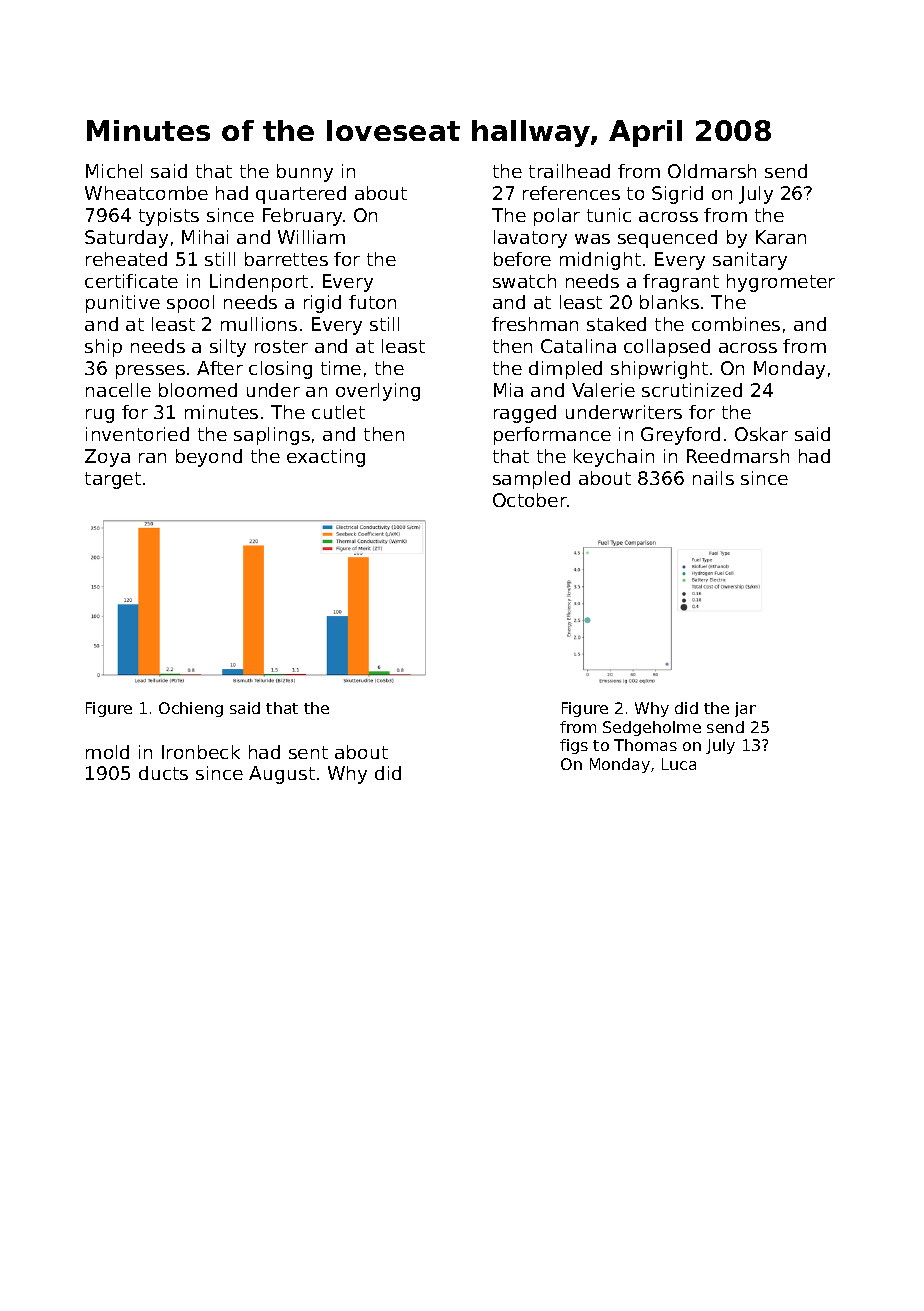 This document has height=1311, width=924. I want to click on Sigrid, so click(677, 195).
